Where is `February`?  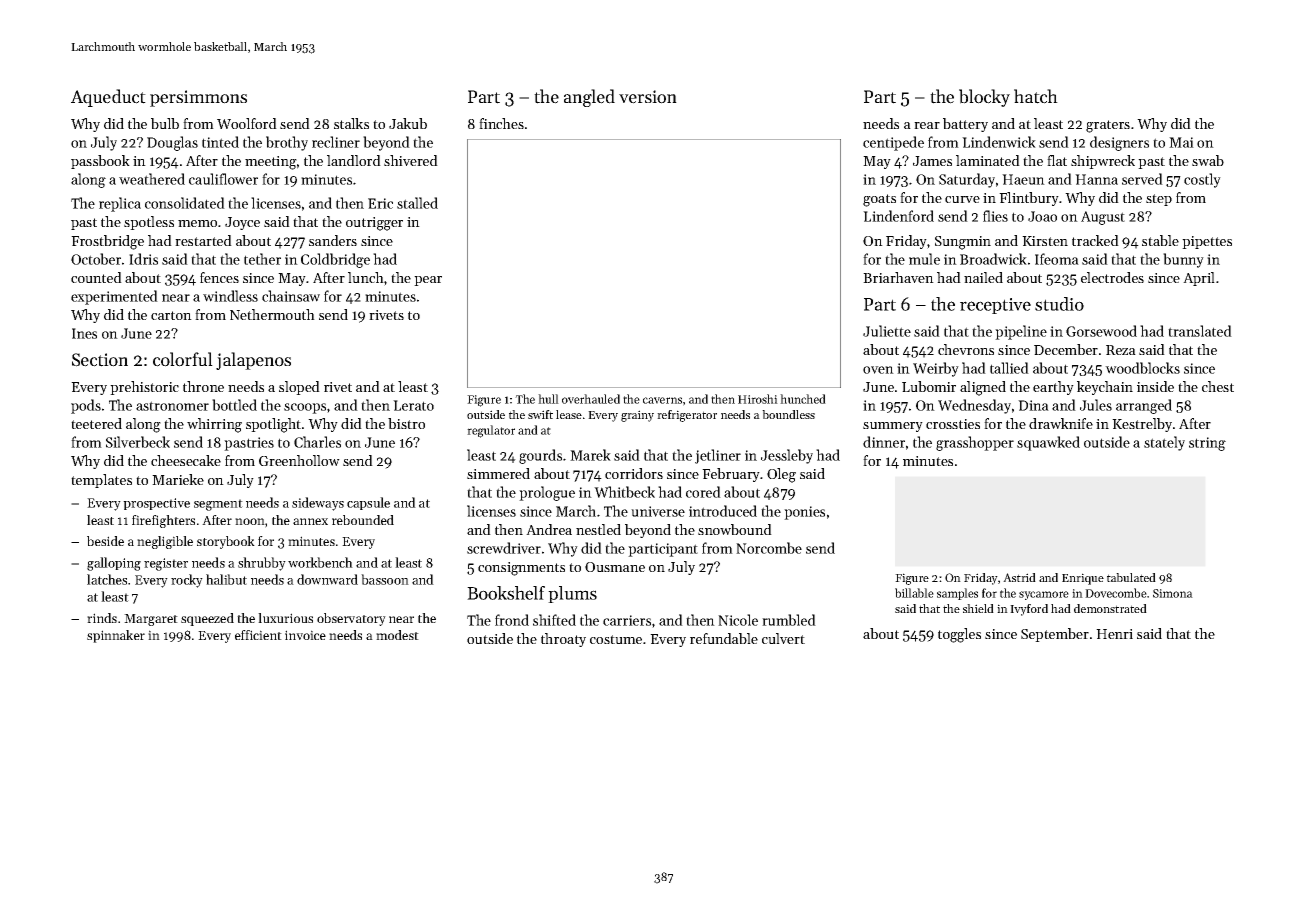
February is located at coordinates (731, 475).
